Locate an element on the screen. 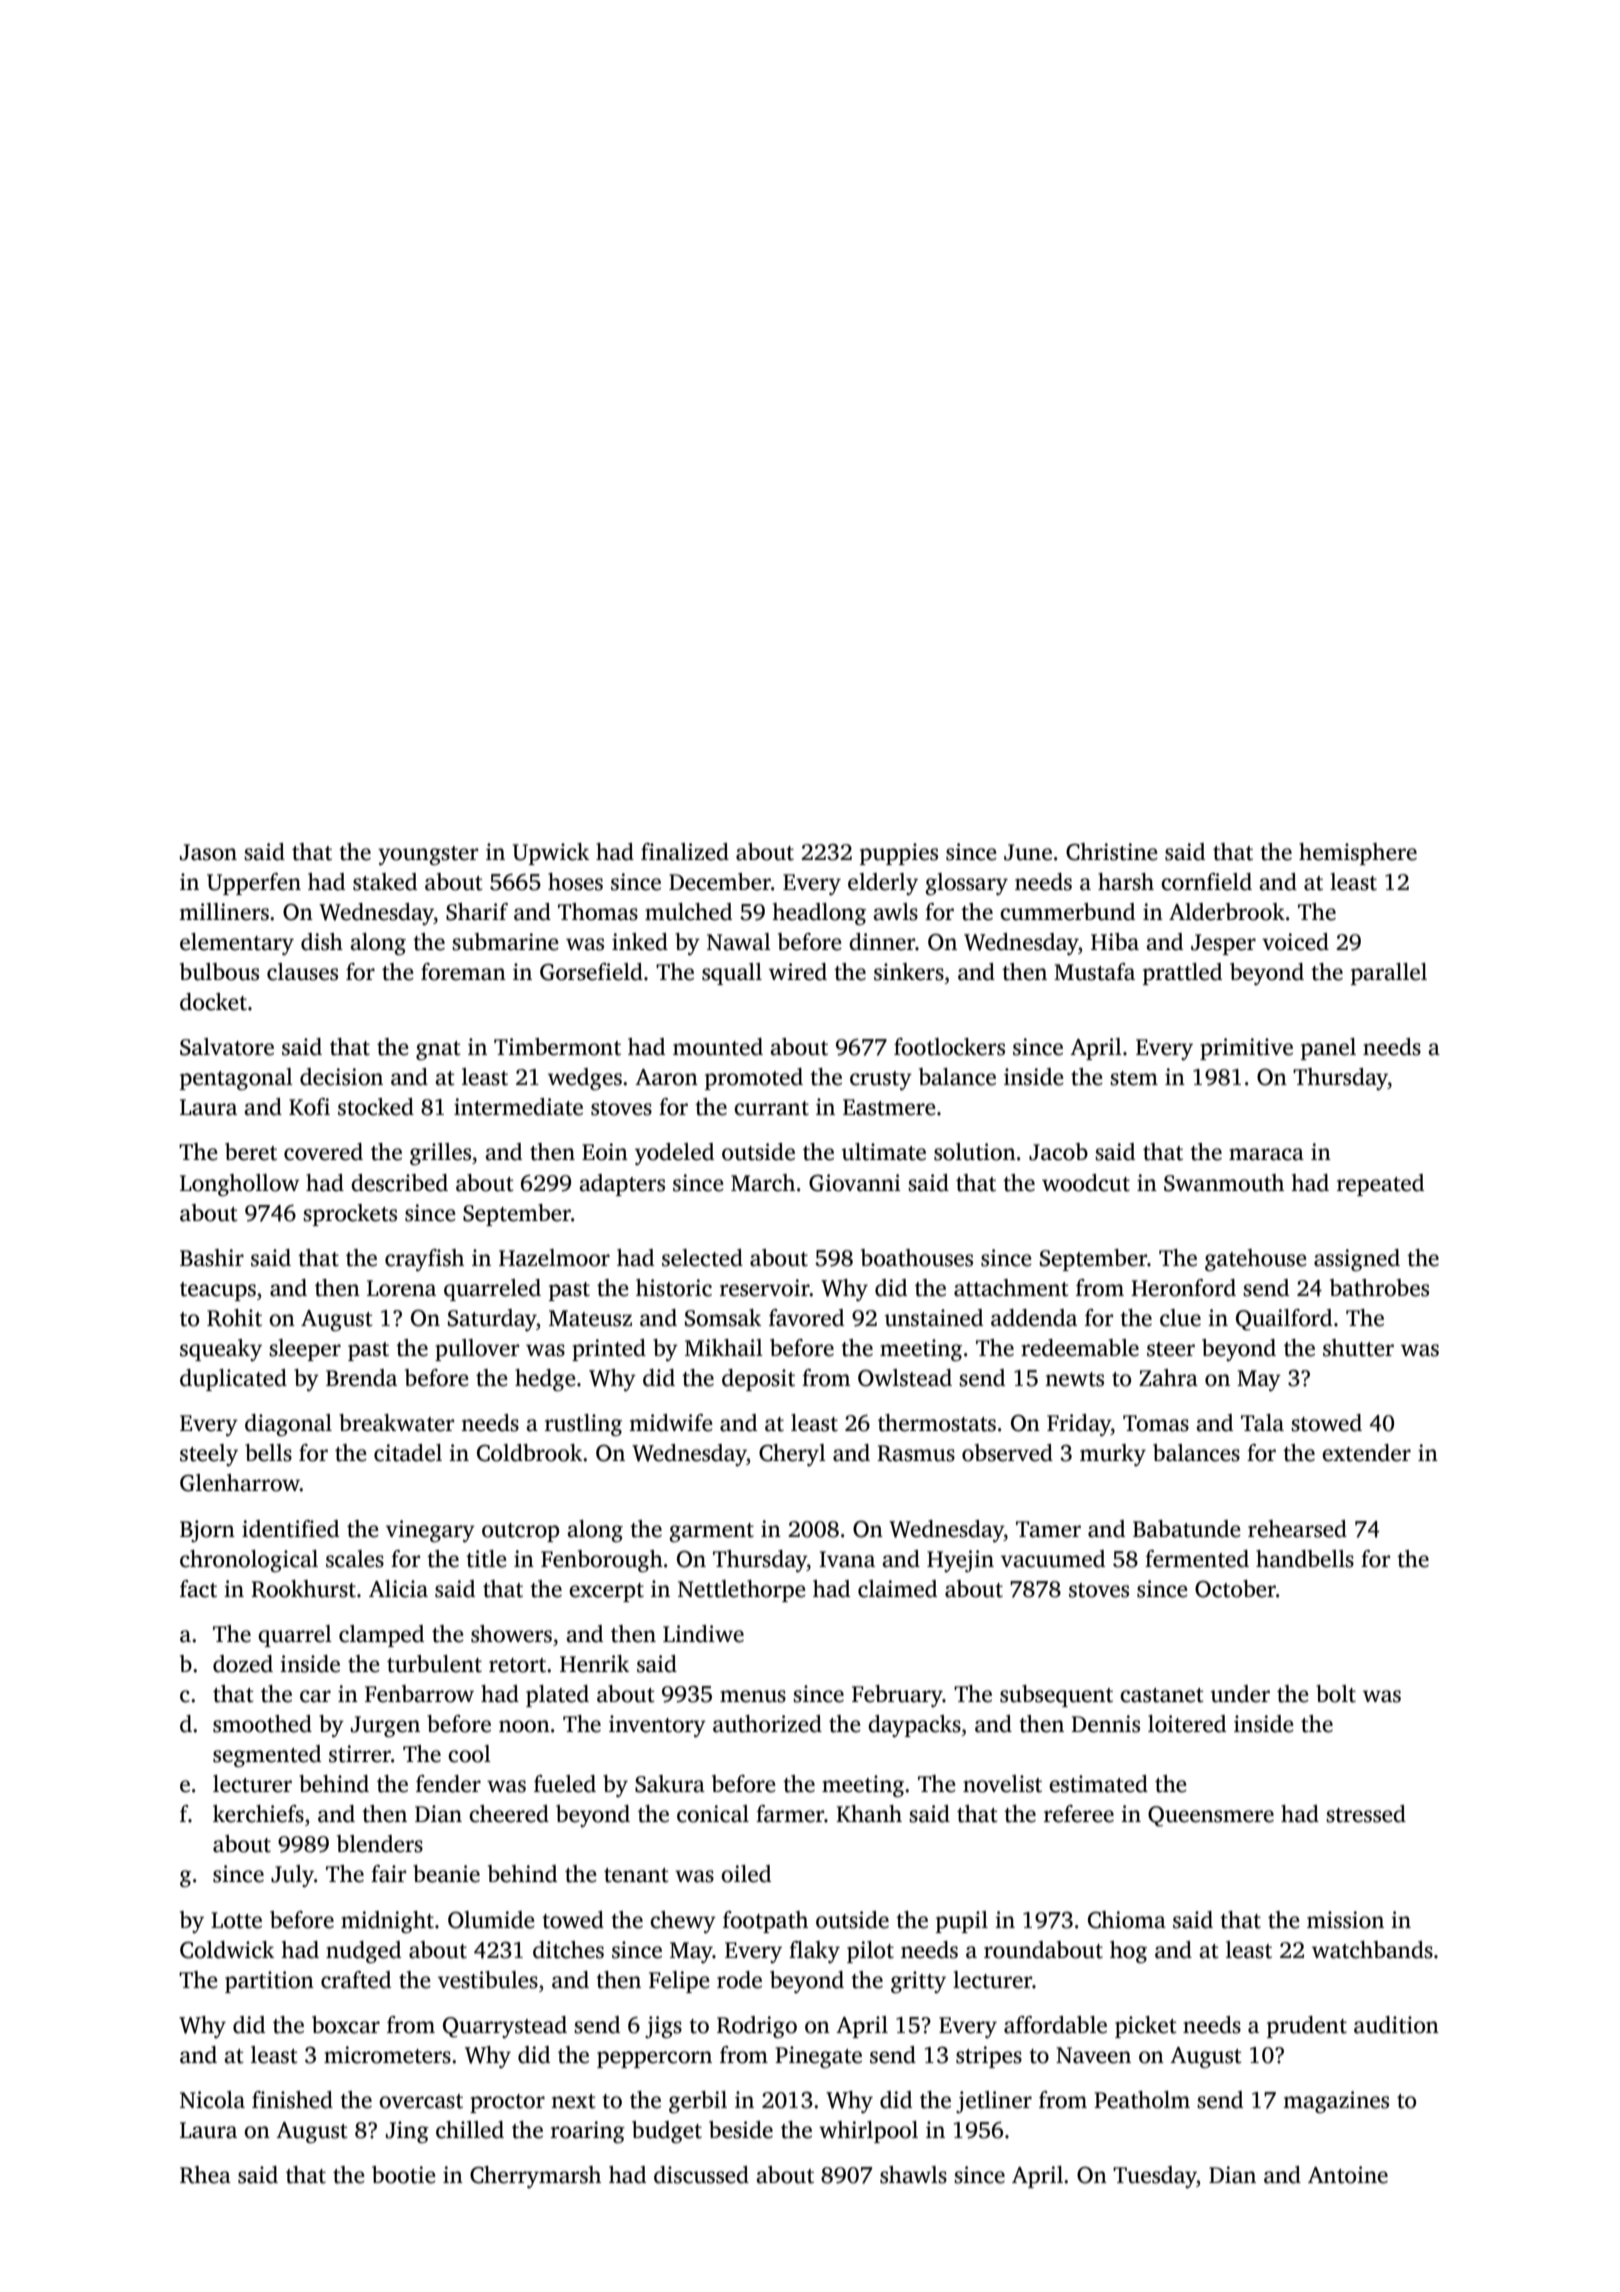  puppies is located at coordinates (899, 854).
